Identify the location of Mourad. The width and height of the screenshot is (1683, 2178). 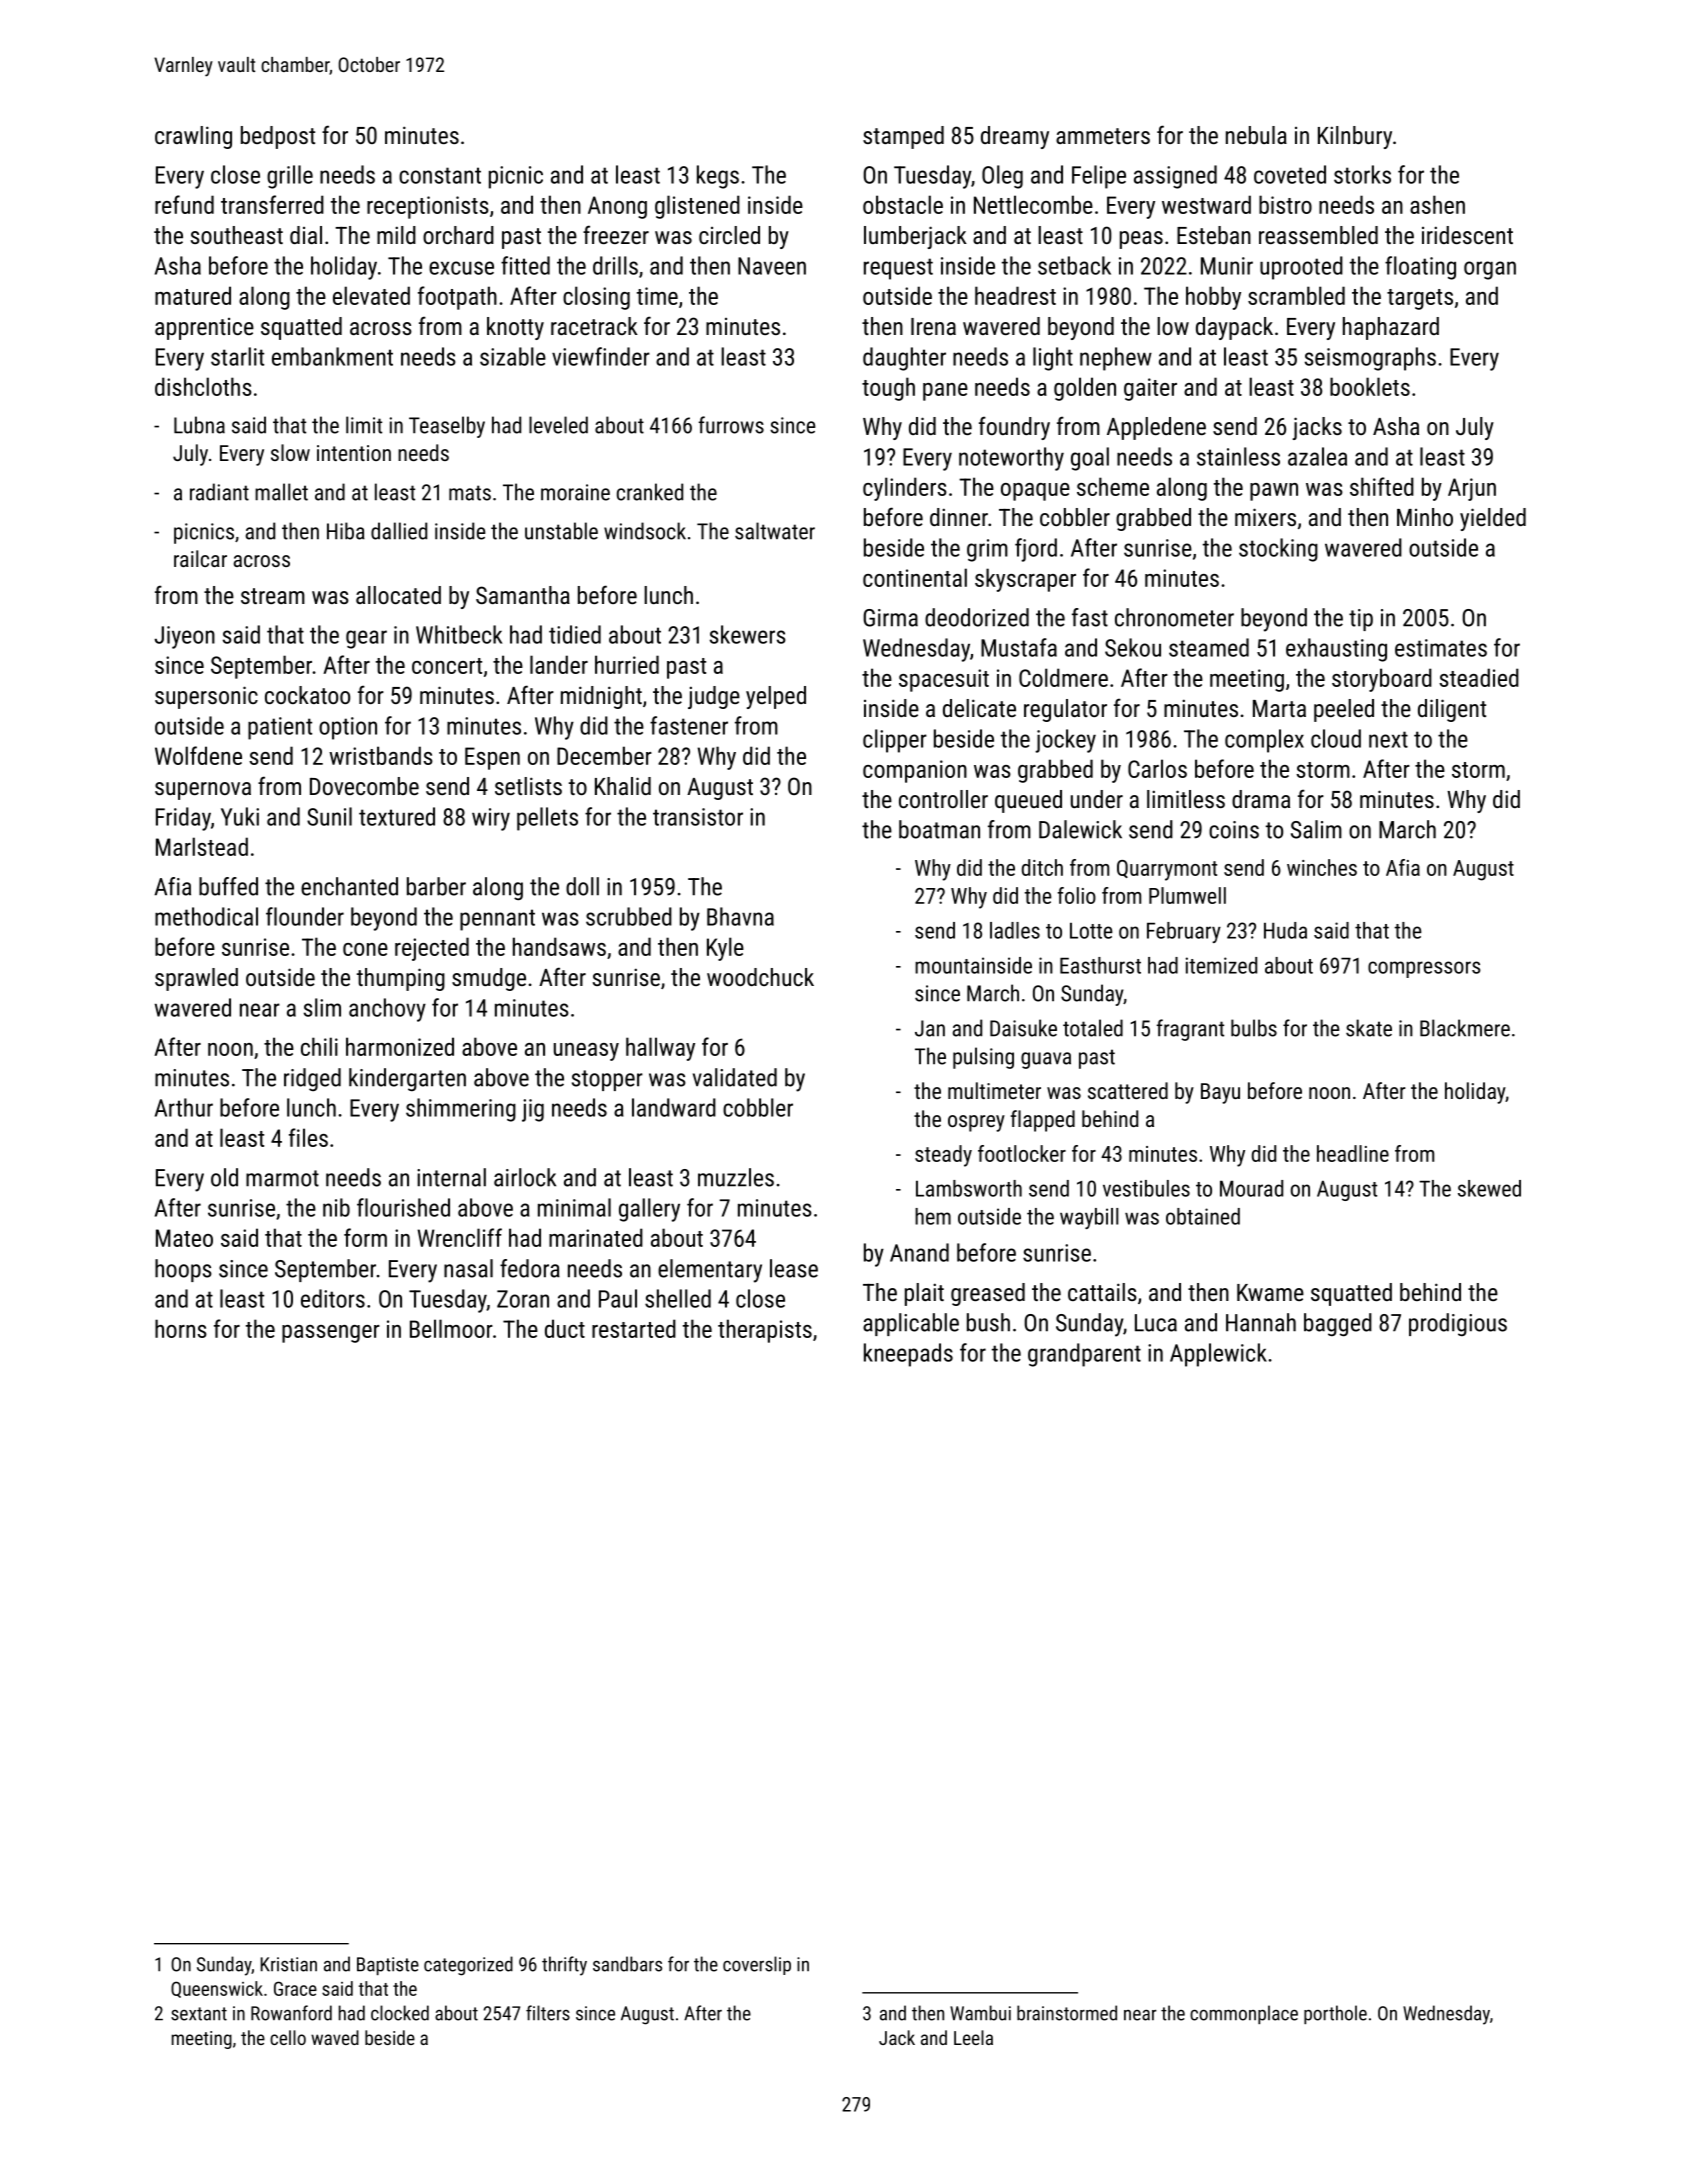
(1251, 1188).
